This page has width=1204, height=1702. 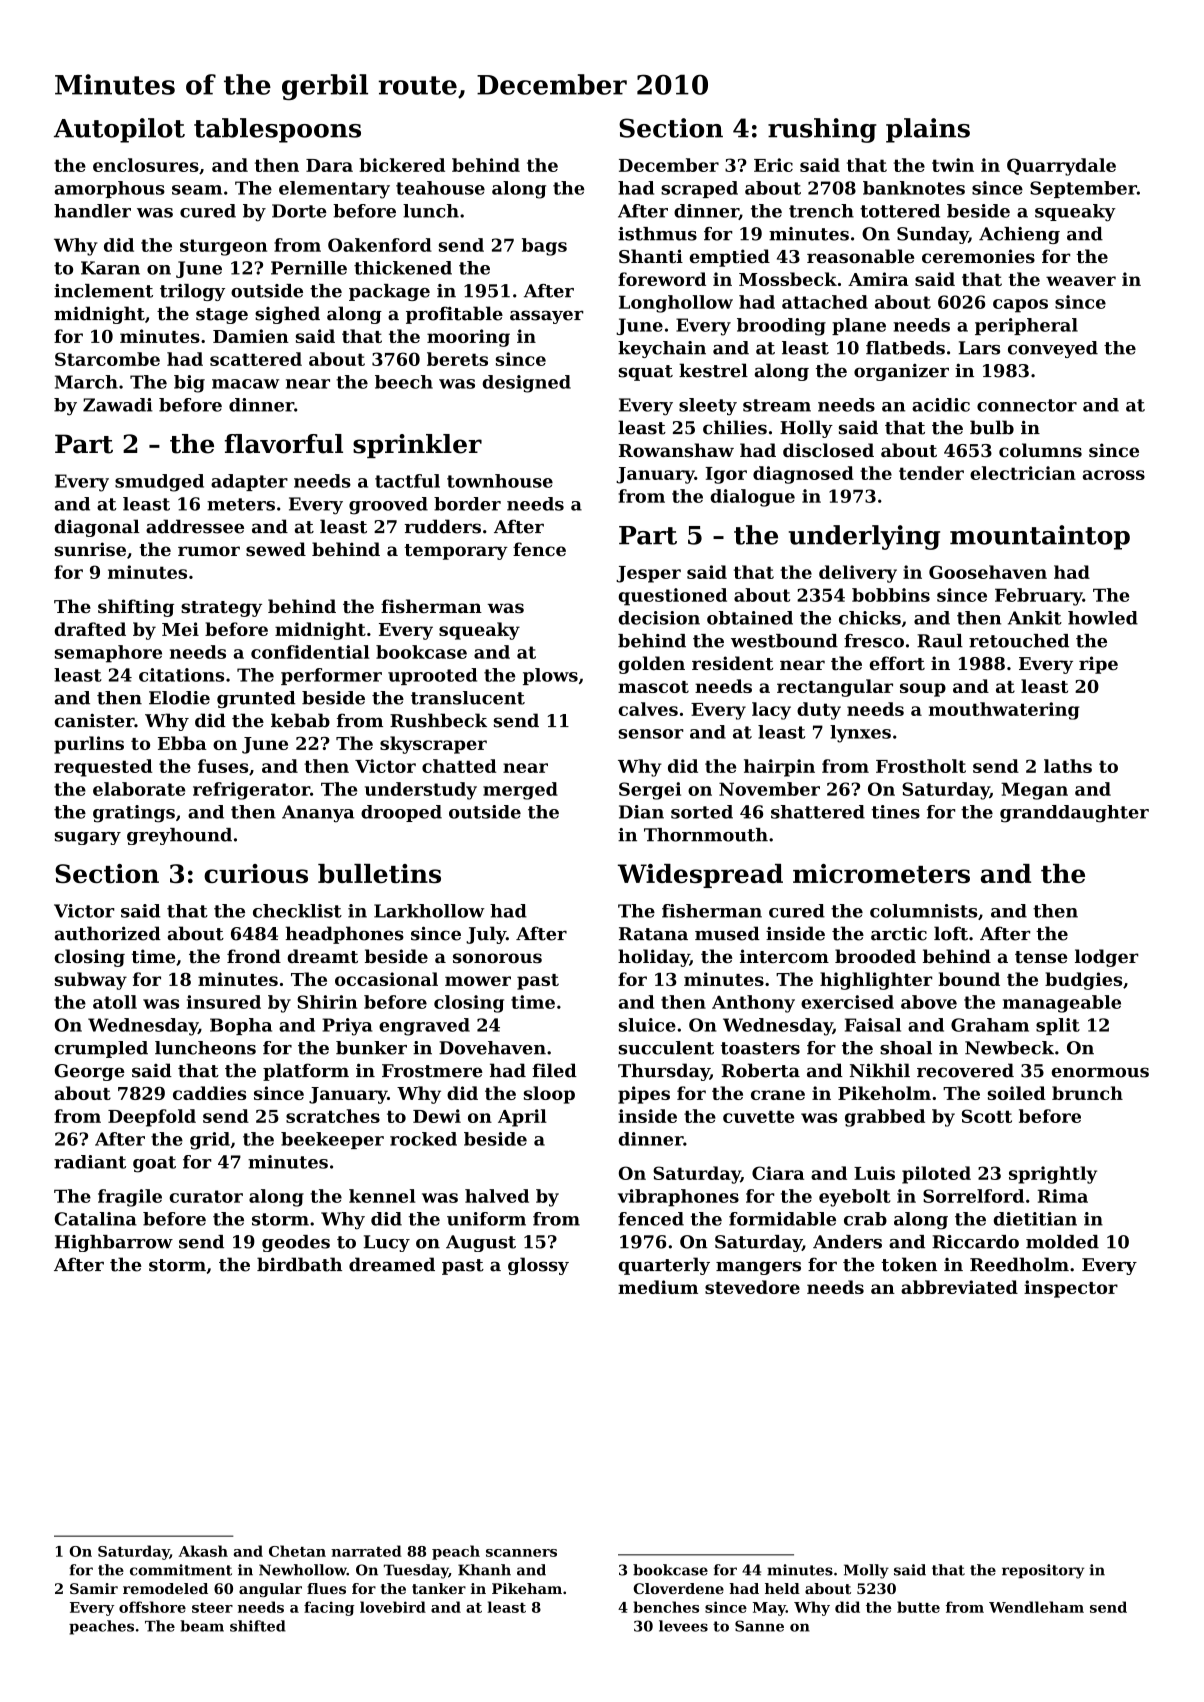 I want to click on teahouse, so click(x=440, y=188).
